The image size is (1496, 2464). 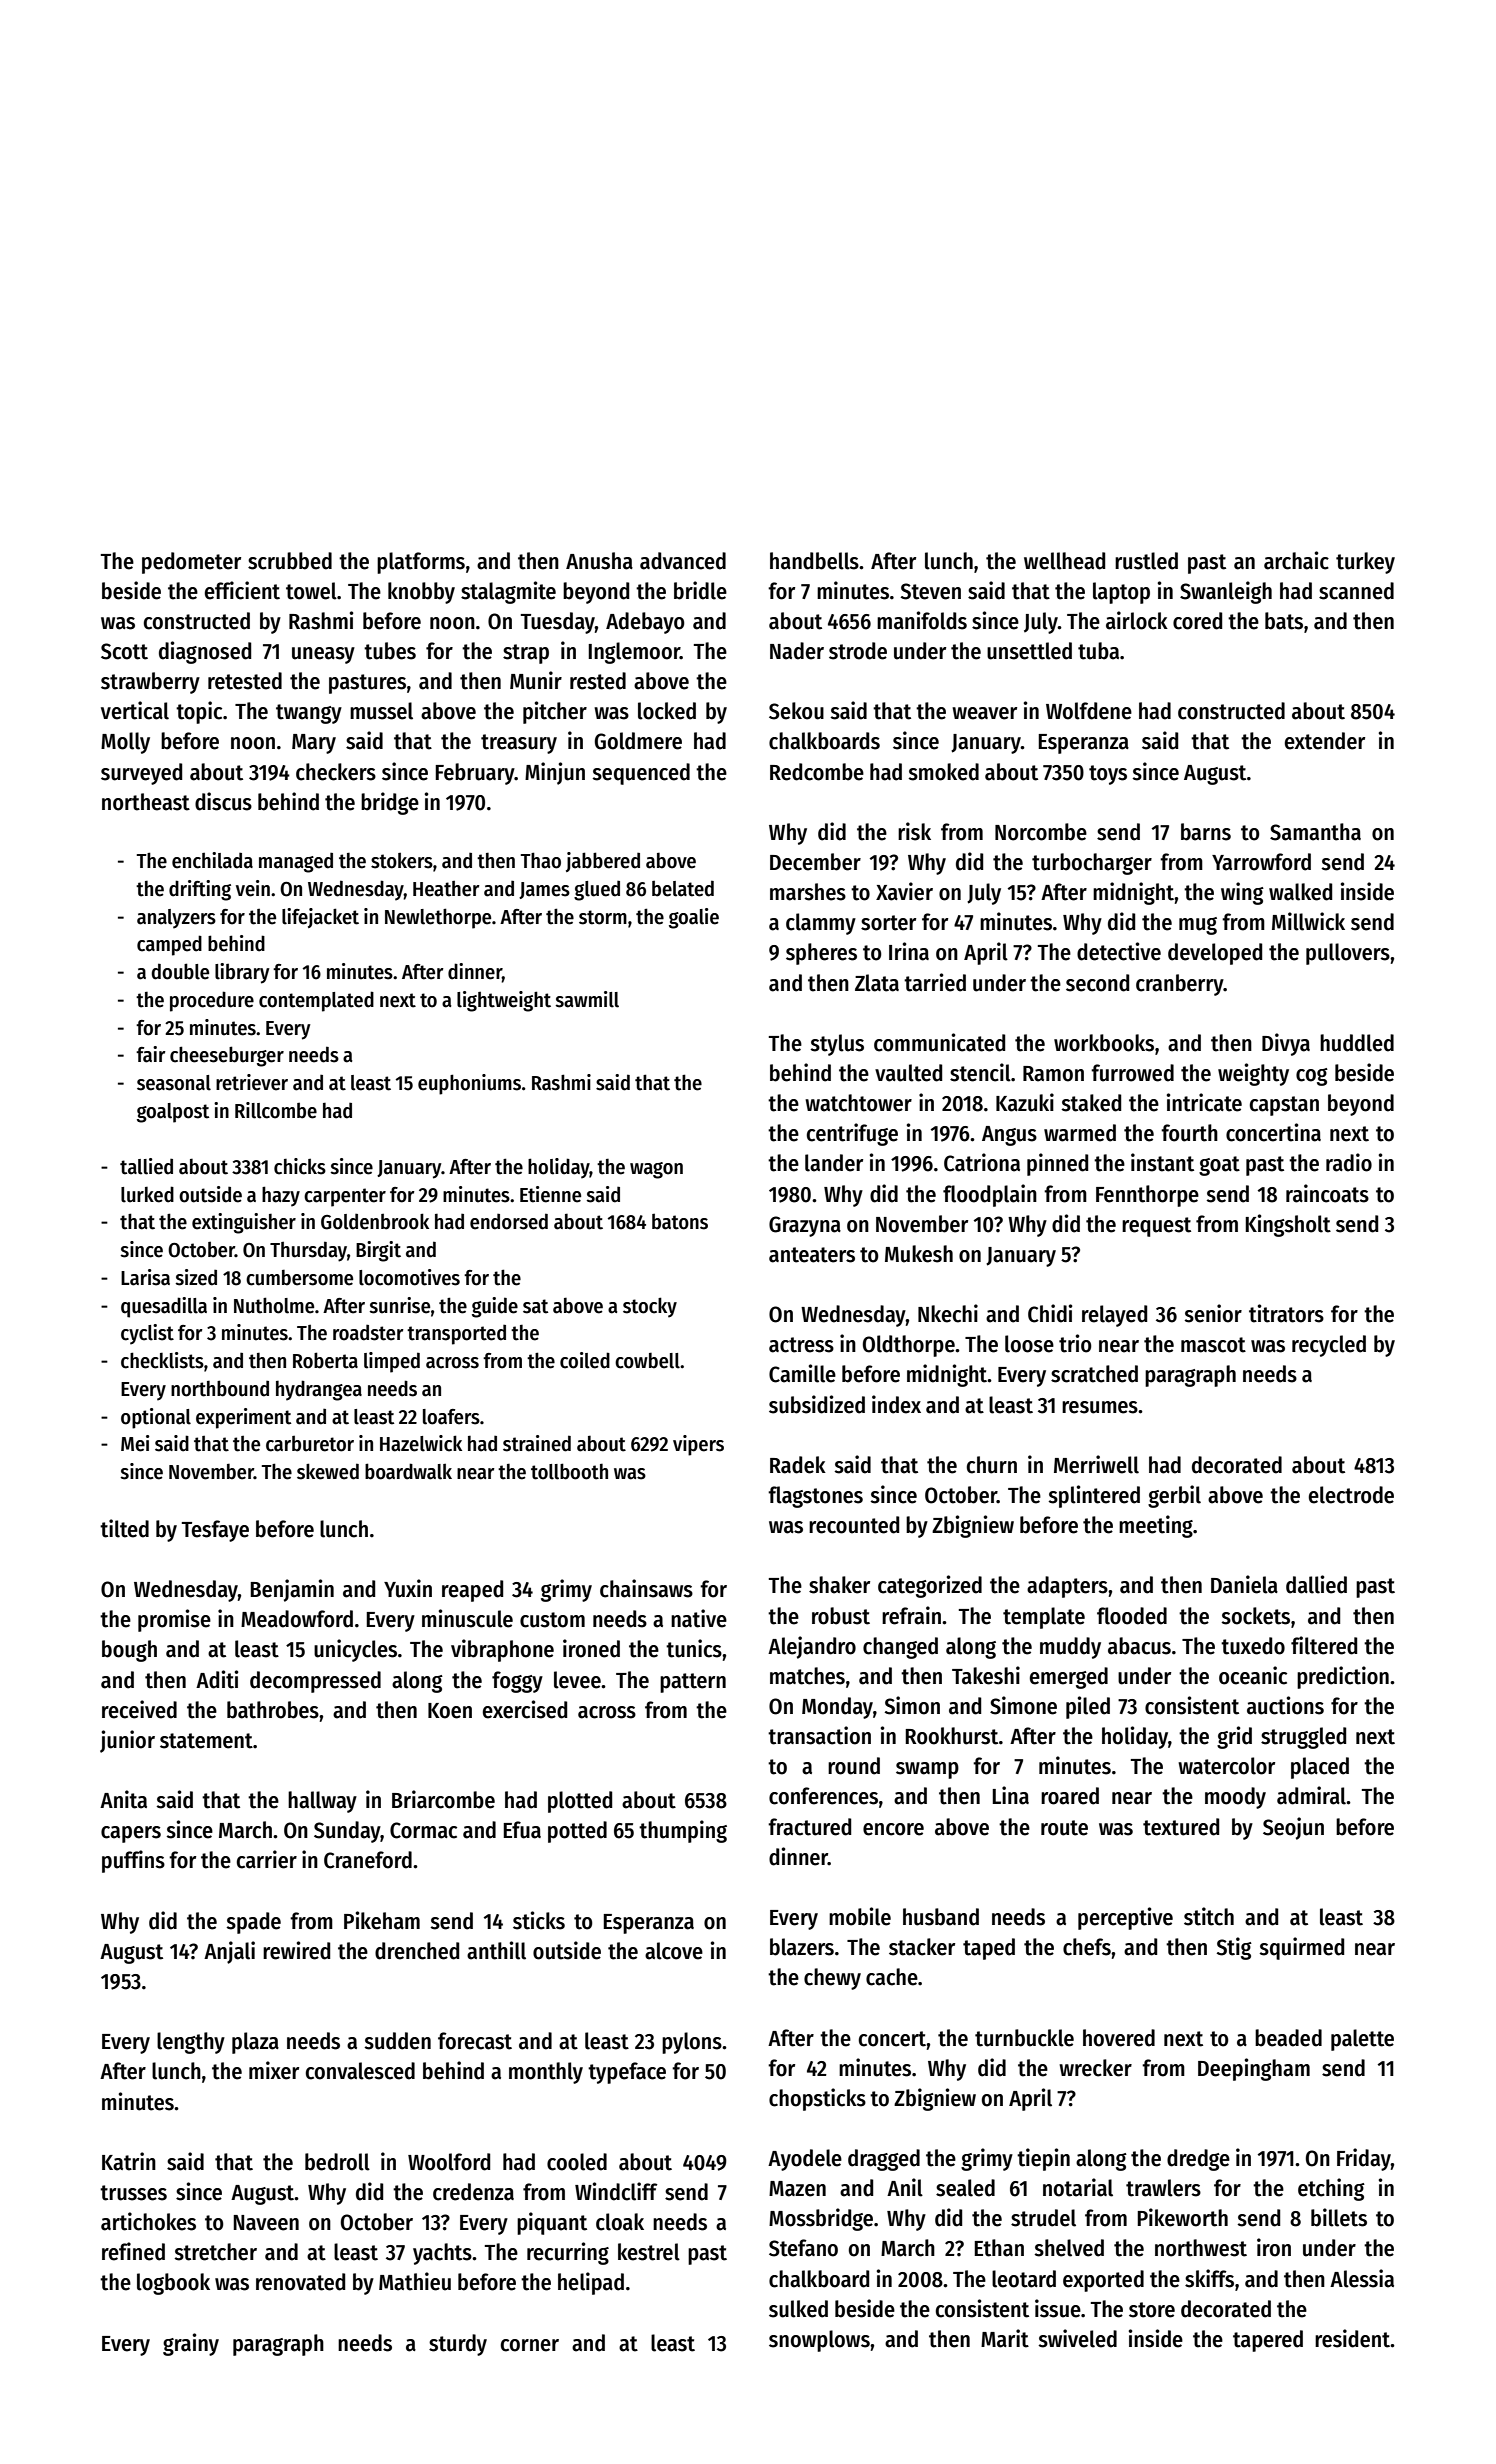 What do you see at coordinates (627, 2073) in the screenshot?
I see `typeface` at bounding box center [627, 2073].
